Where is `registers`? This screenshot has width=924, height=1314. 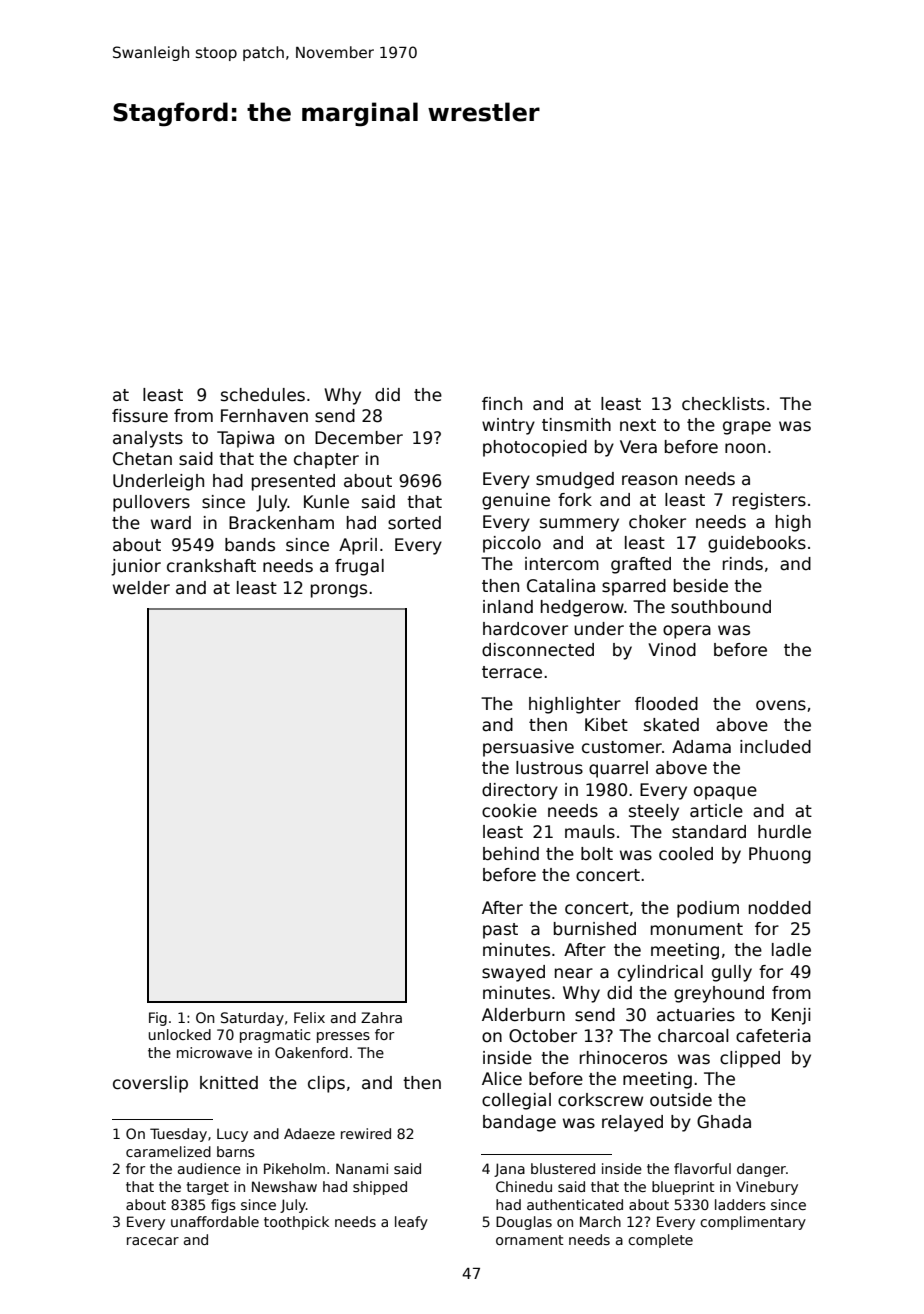
registers is located at coordinates (769, 501).
